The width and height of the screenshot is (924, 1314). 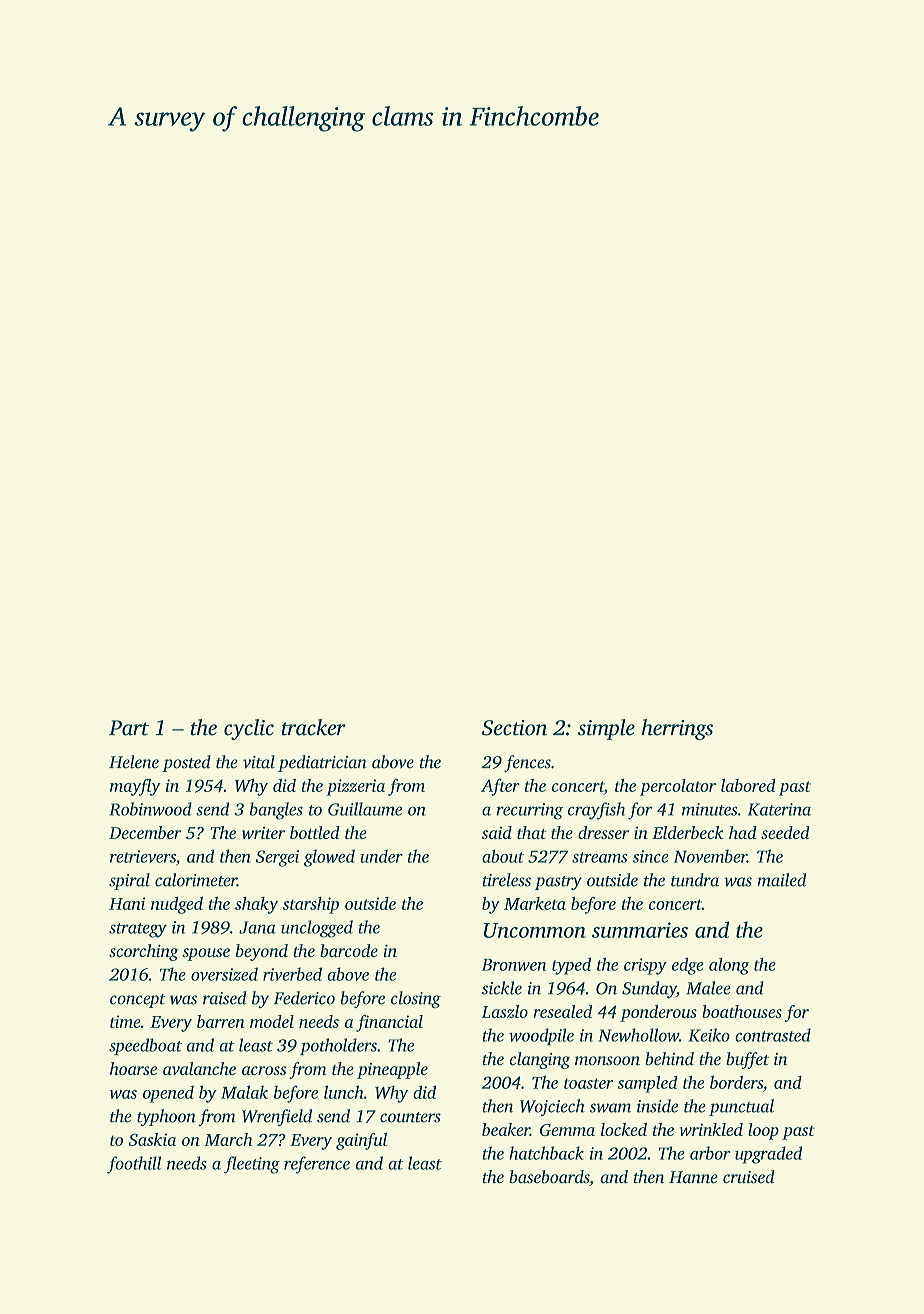 I want to click on boathouses, so click(x=742, y=1011).
